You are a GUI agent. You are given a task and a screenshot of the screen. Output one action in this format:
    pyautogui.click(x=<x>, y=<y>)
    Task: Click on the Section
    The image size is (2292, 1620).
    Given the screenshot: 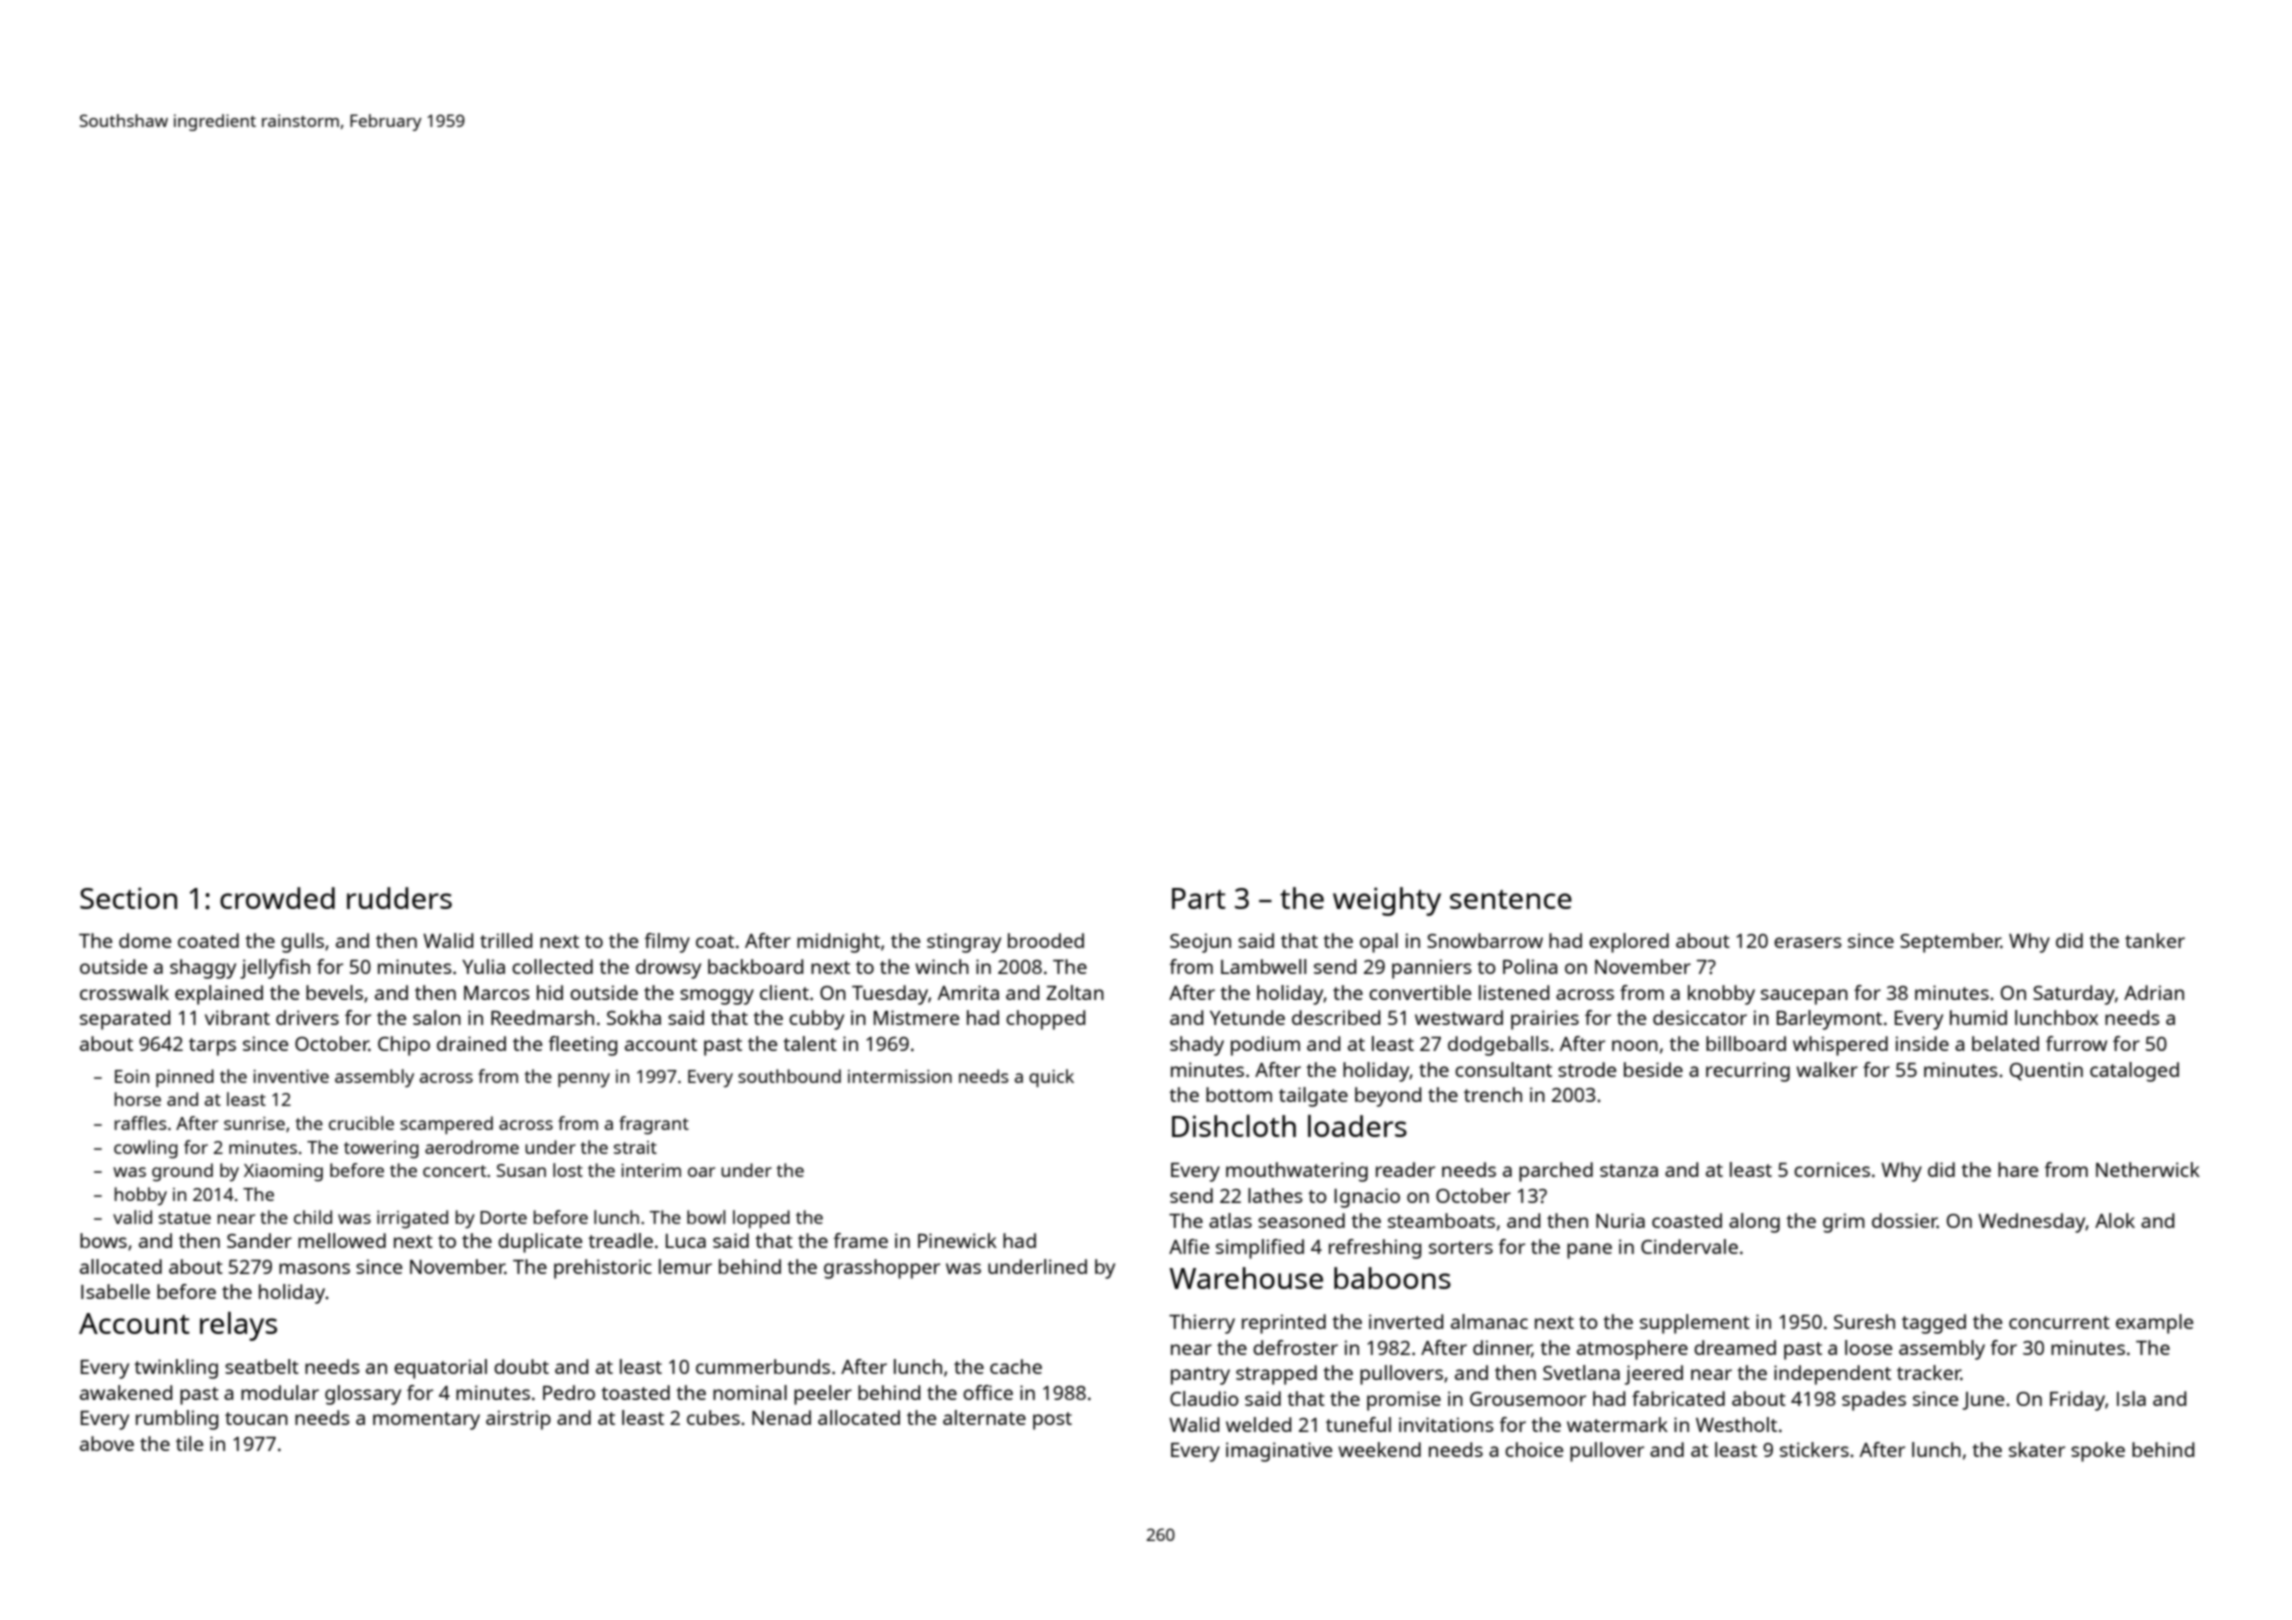 What is the action you would take?
    pyautogui.click(x=128, y=898)
